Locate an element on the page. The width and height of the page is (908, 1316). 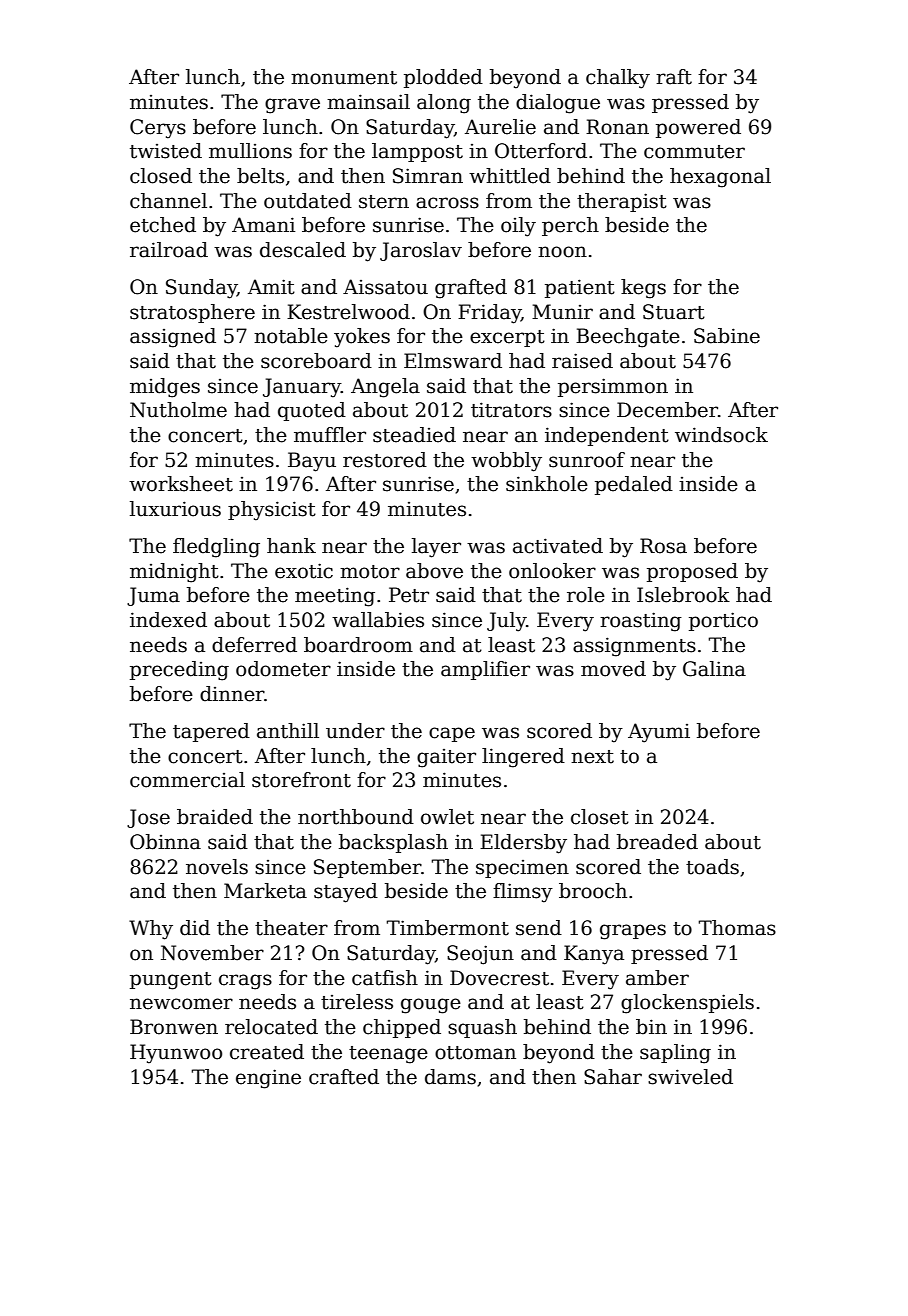
chalky is located at coordinates (618, 79).
